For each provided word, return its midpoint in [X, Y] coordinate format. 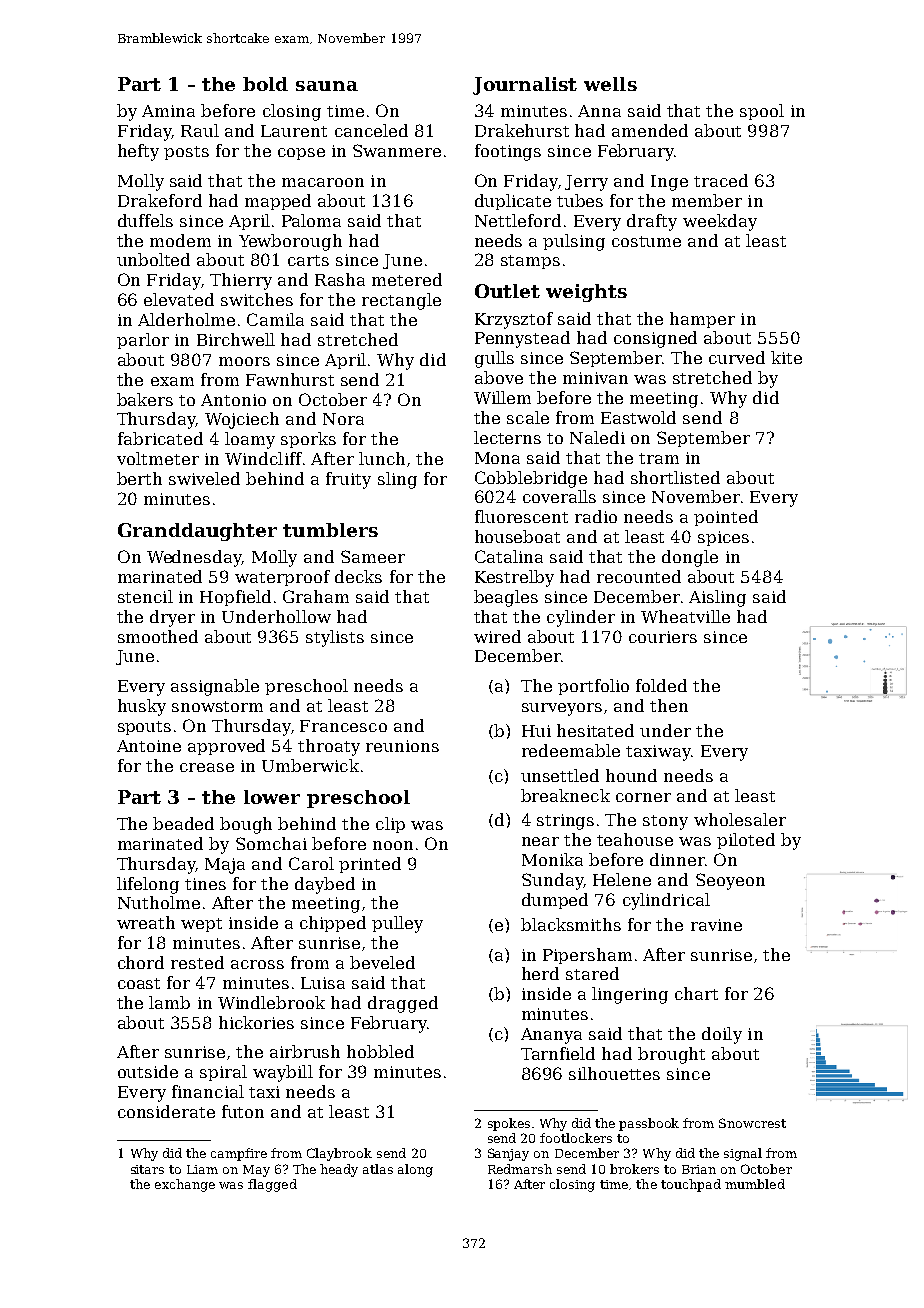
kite [786, 357]
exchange [185, 1185]
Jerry [586, 183]
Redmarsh [520, 1169]
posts [186, 153]
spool [762, 112]
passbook [649, 1124]
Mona [497, 458]
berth [139, 478]
